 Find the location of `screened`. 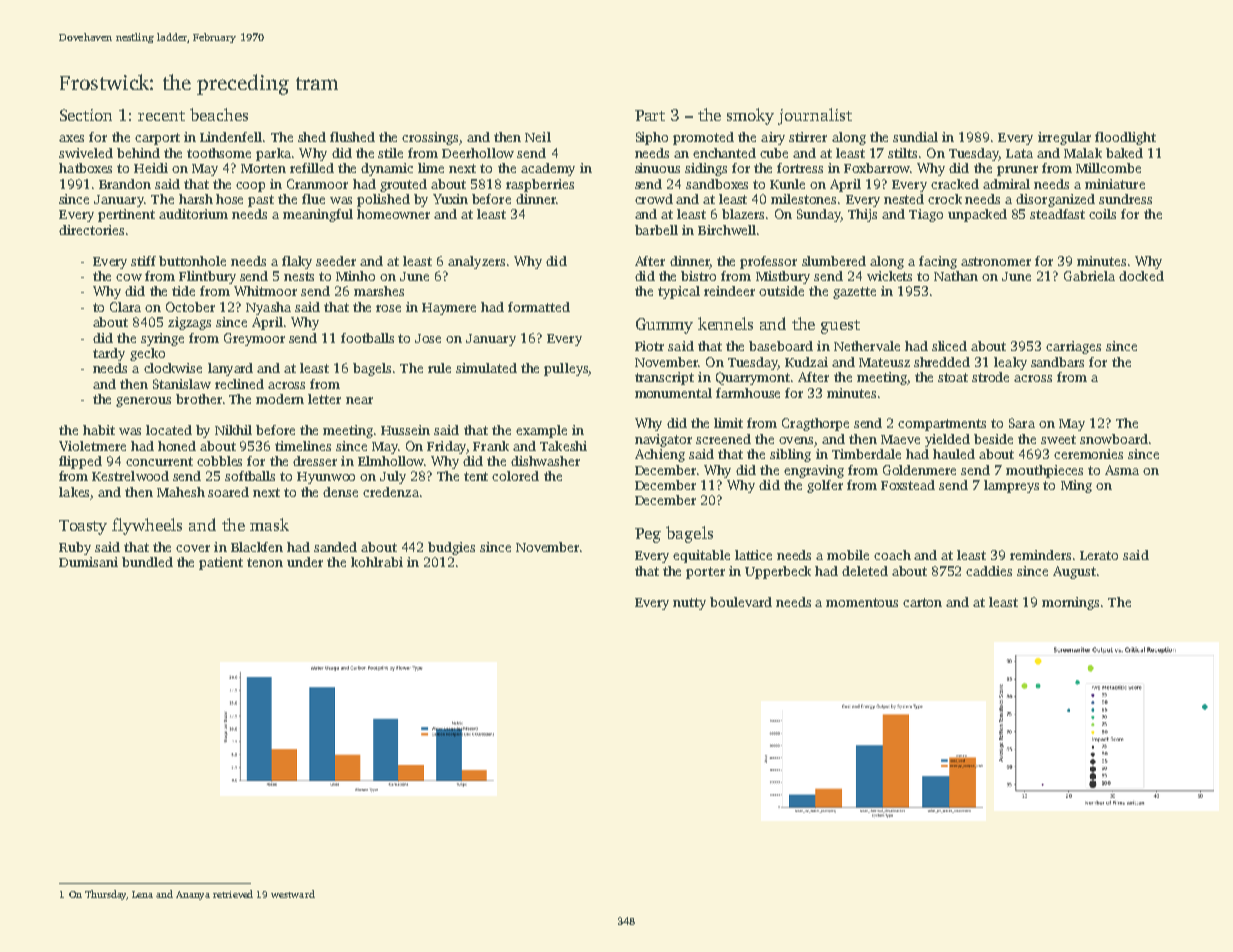

screened is located at coordinates (723, 439).
